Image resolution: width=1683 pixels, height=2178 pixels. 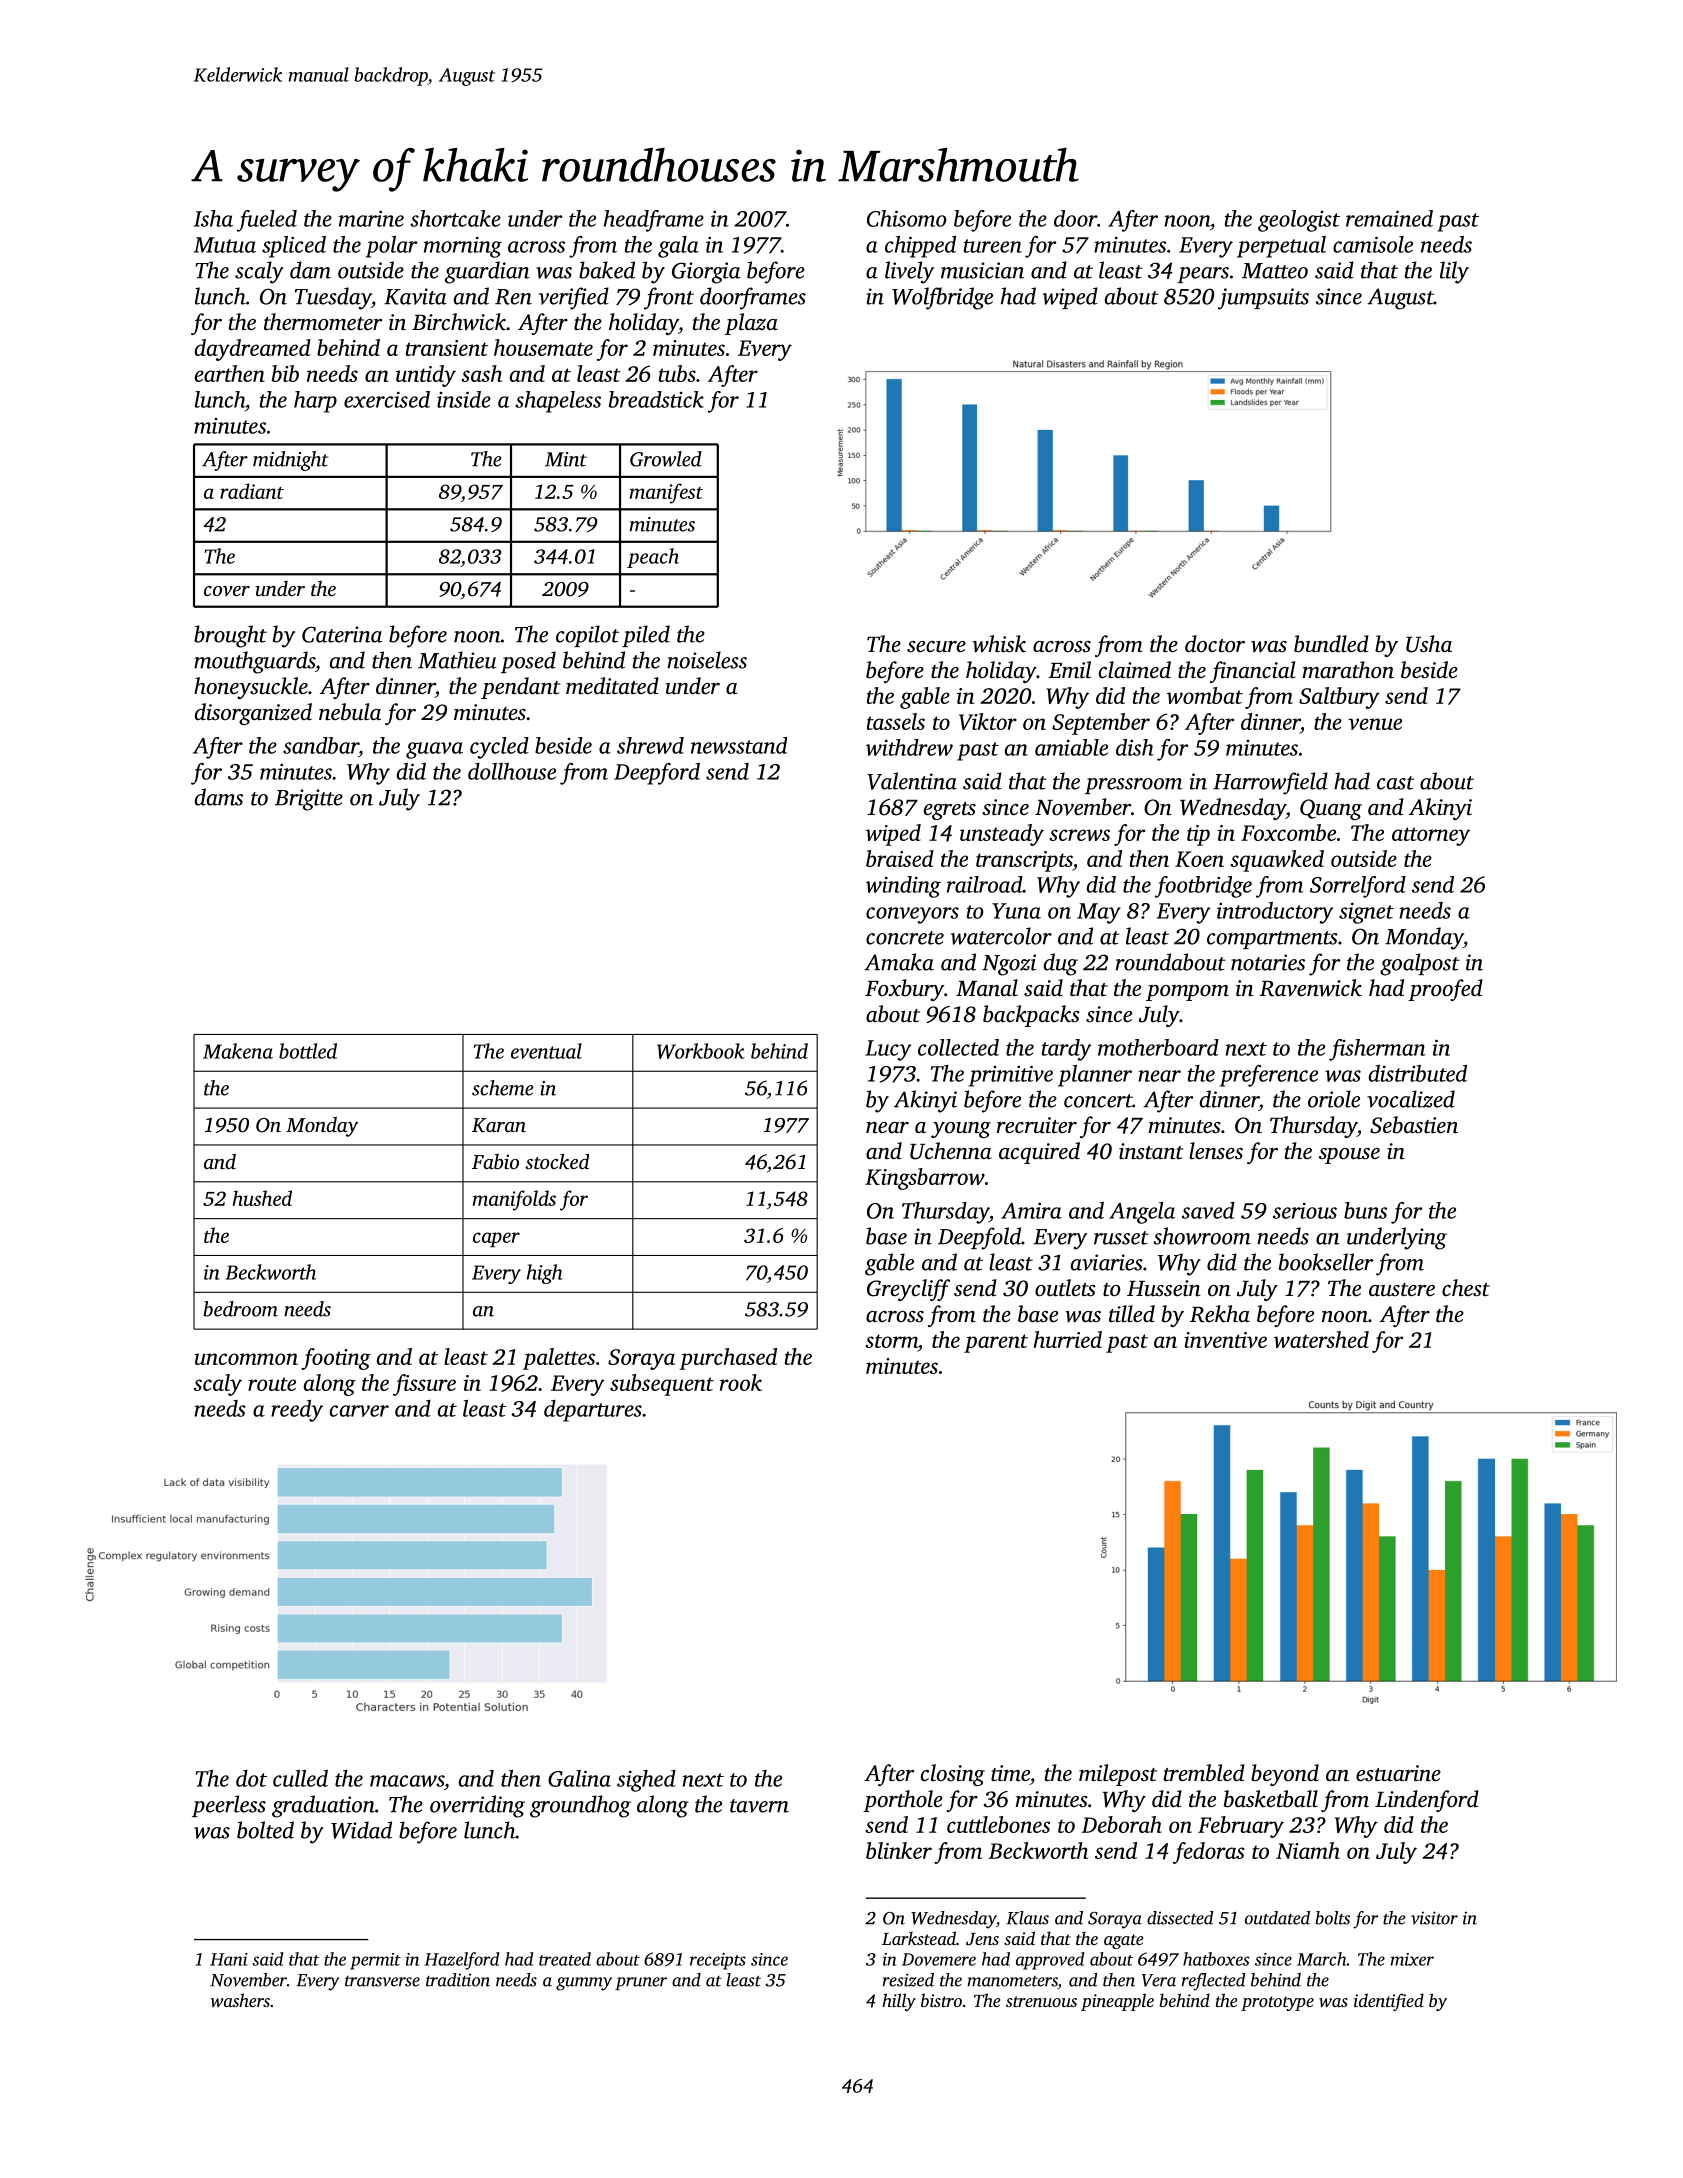 What do you see at coordinates (718, 1961) in the image?
I see `receipts` at bounding box center [718, 1961].
